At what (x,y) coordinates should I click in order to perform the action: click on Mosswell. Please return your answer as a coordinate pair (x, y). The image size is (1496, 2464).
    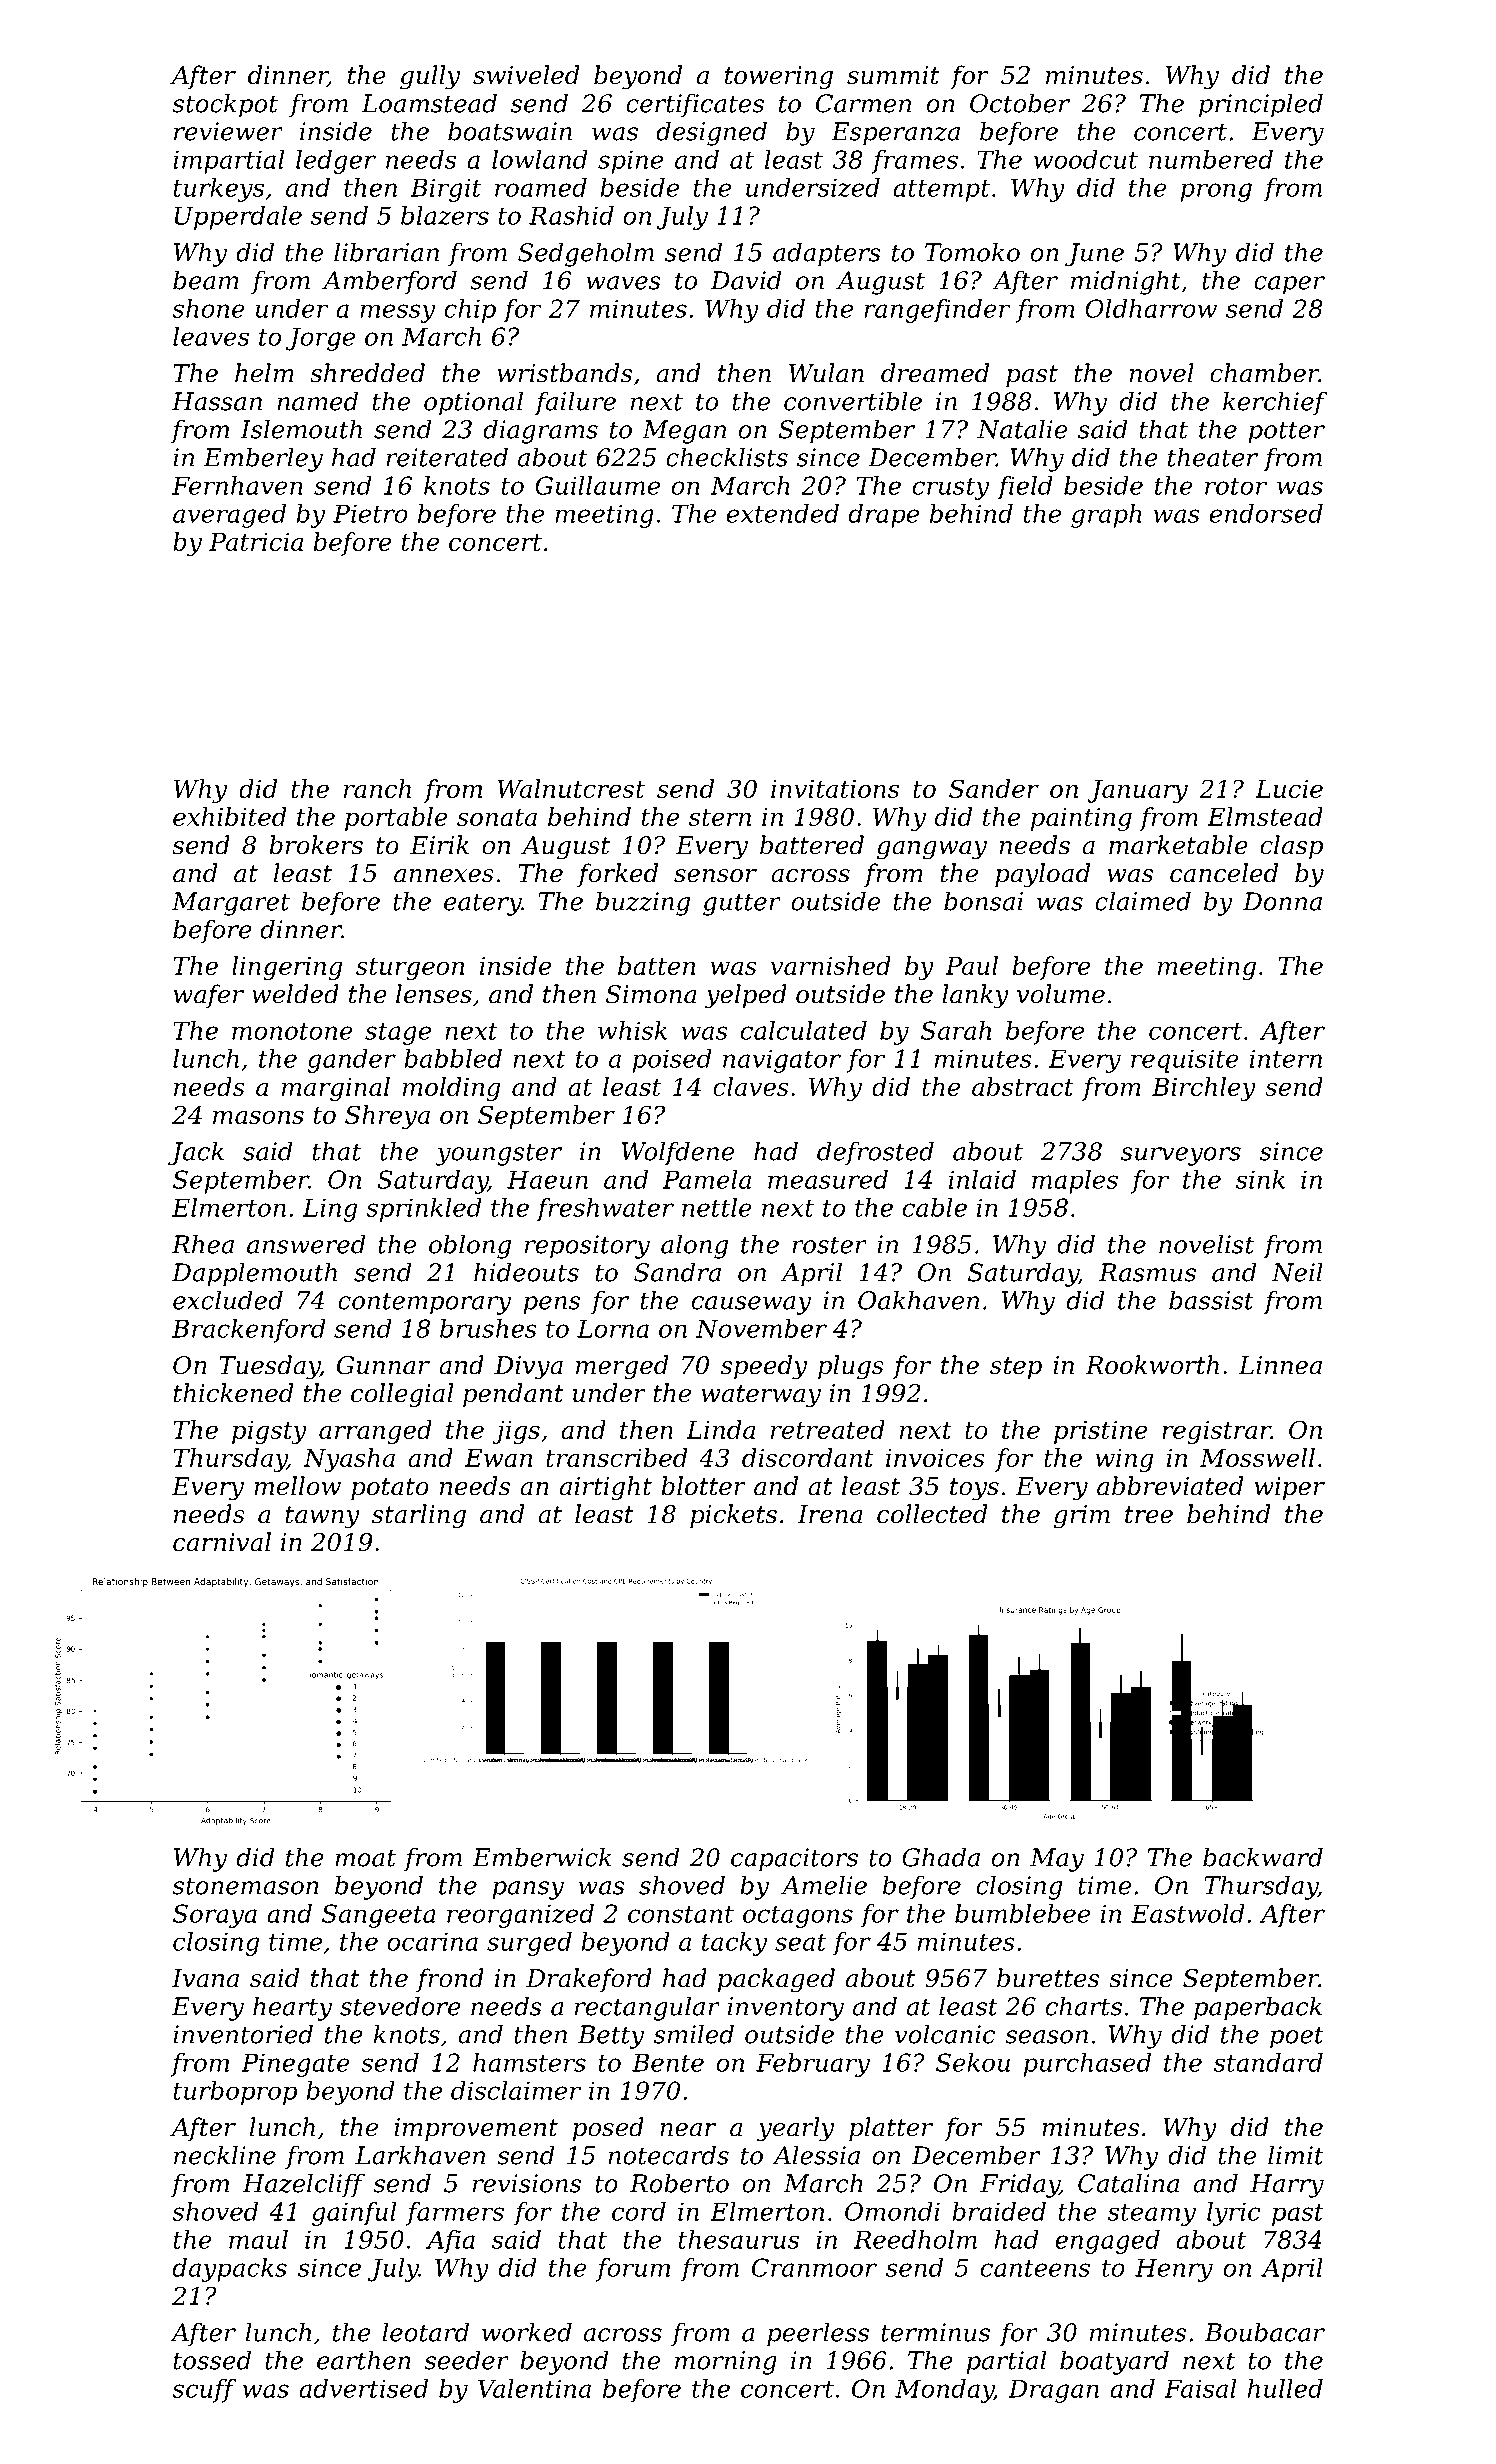
    Looking at the image, I should click on (1257, 1457).
